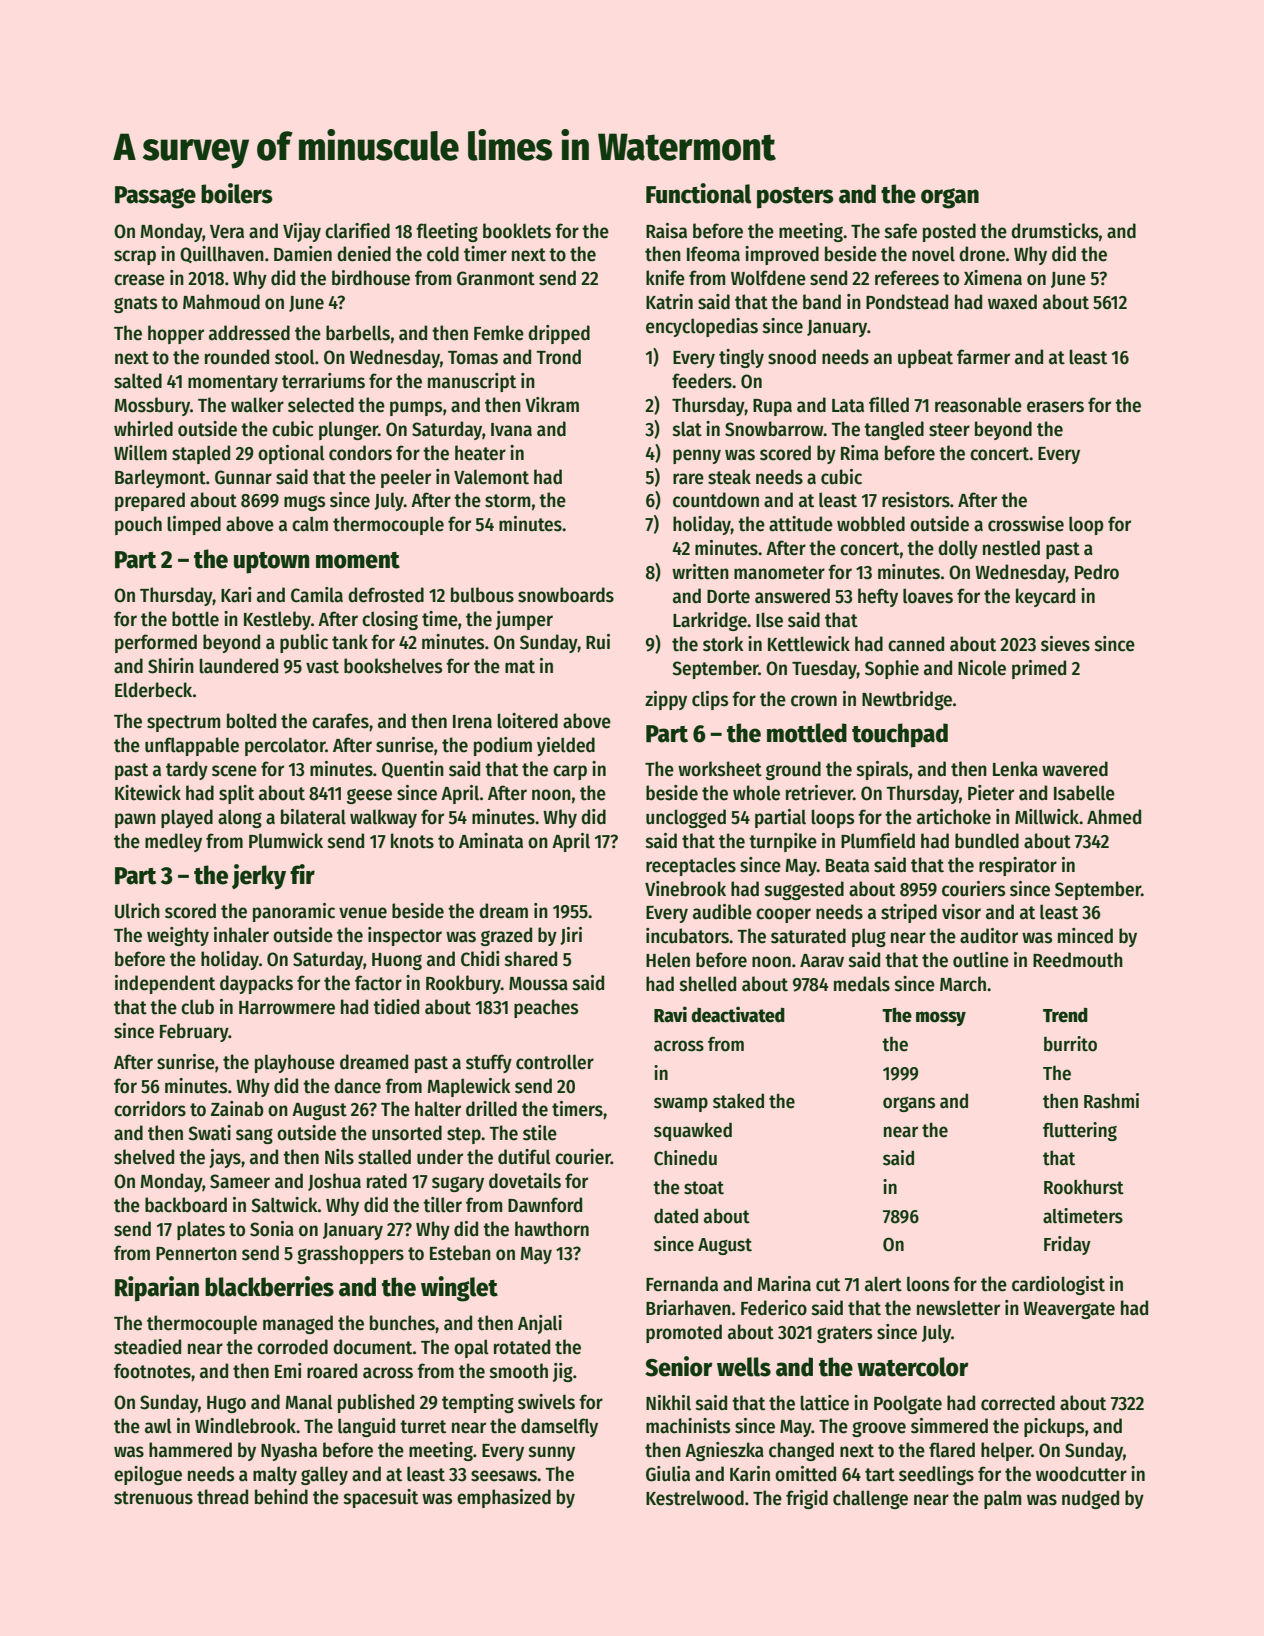 The image size is (1264, 1636). I want to click on Aminata, so click(491, 841).
